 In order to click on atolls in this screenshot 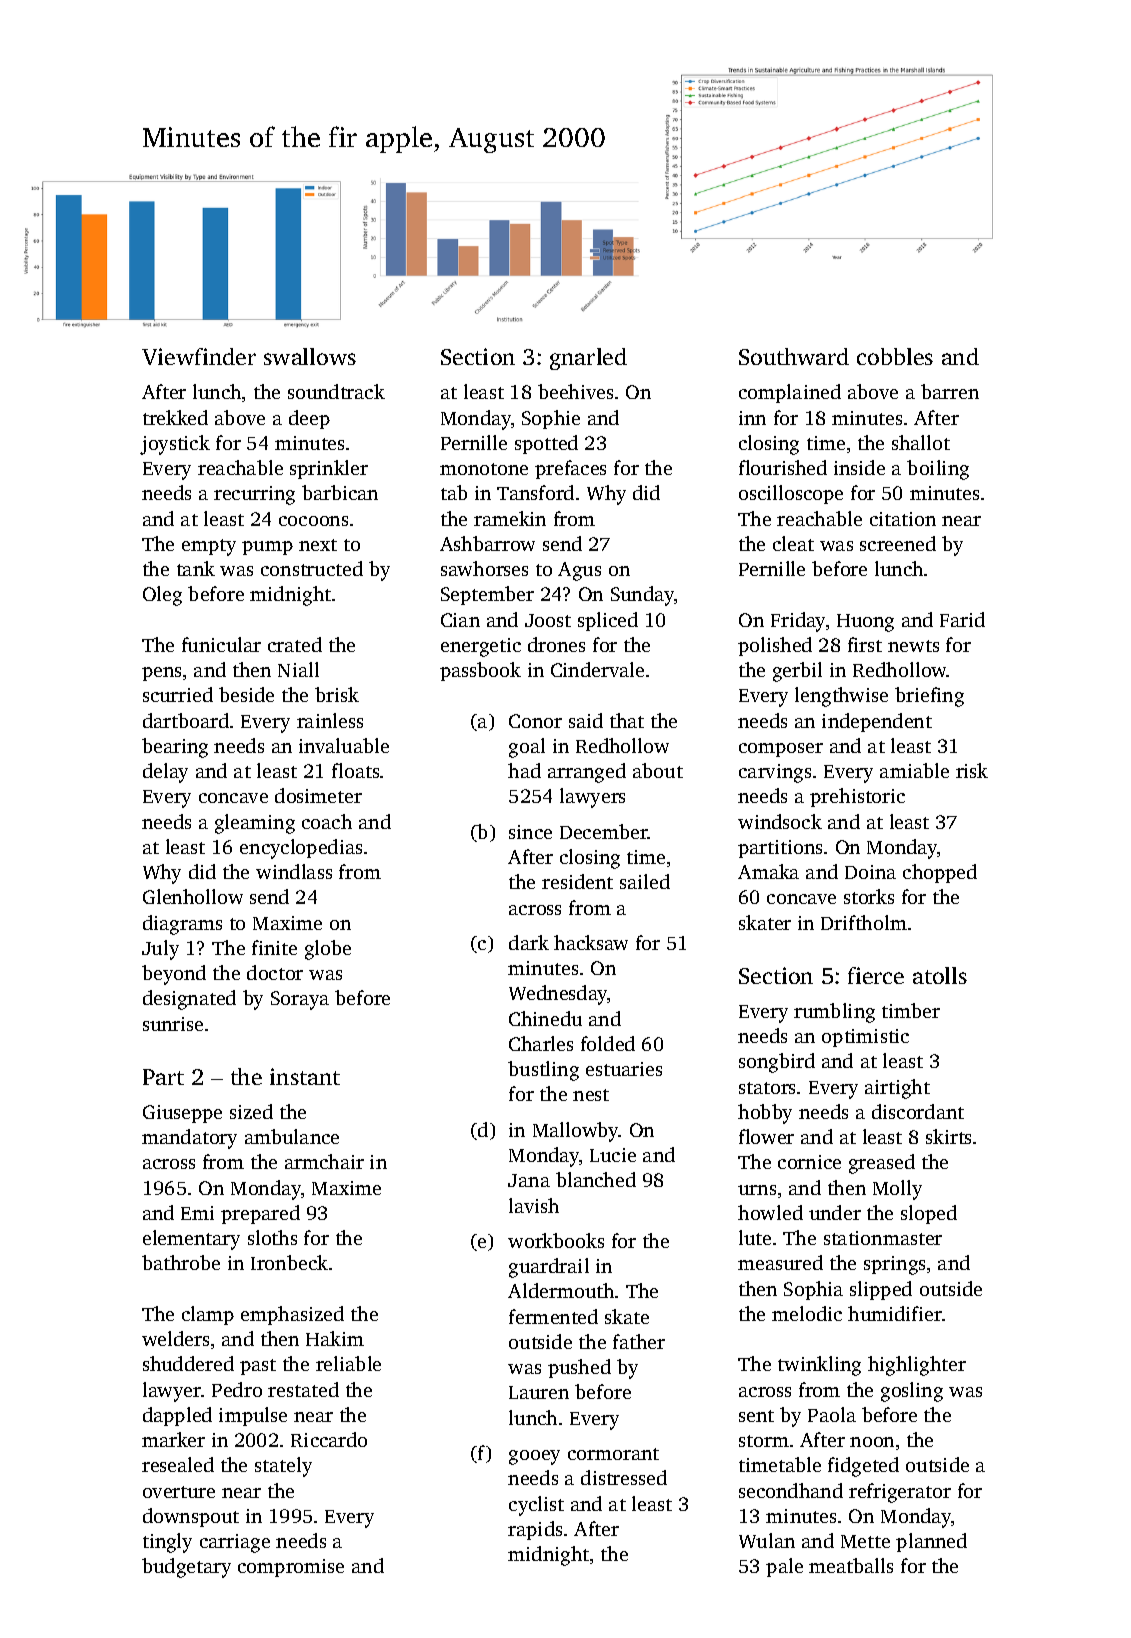, I will do `click(940, 975)`.
